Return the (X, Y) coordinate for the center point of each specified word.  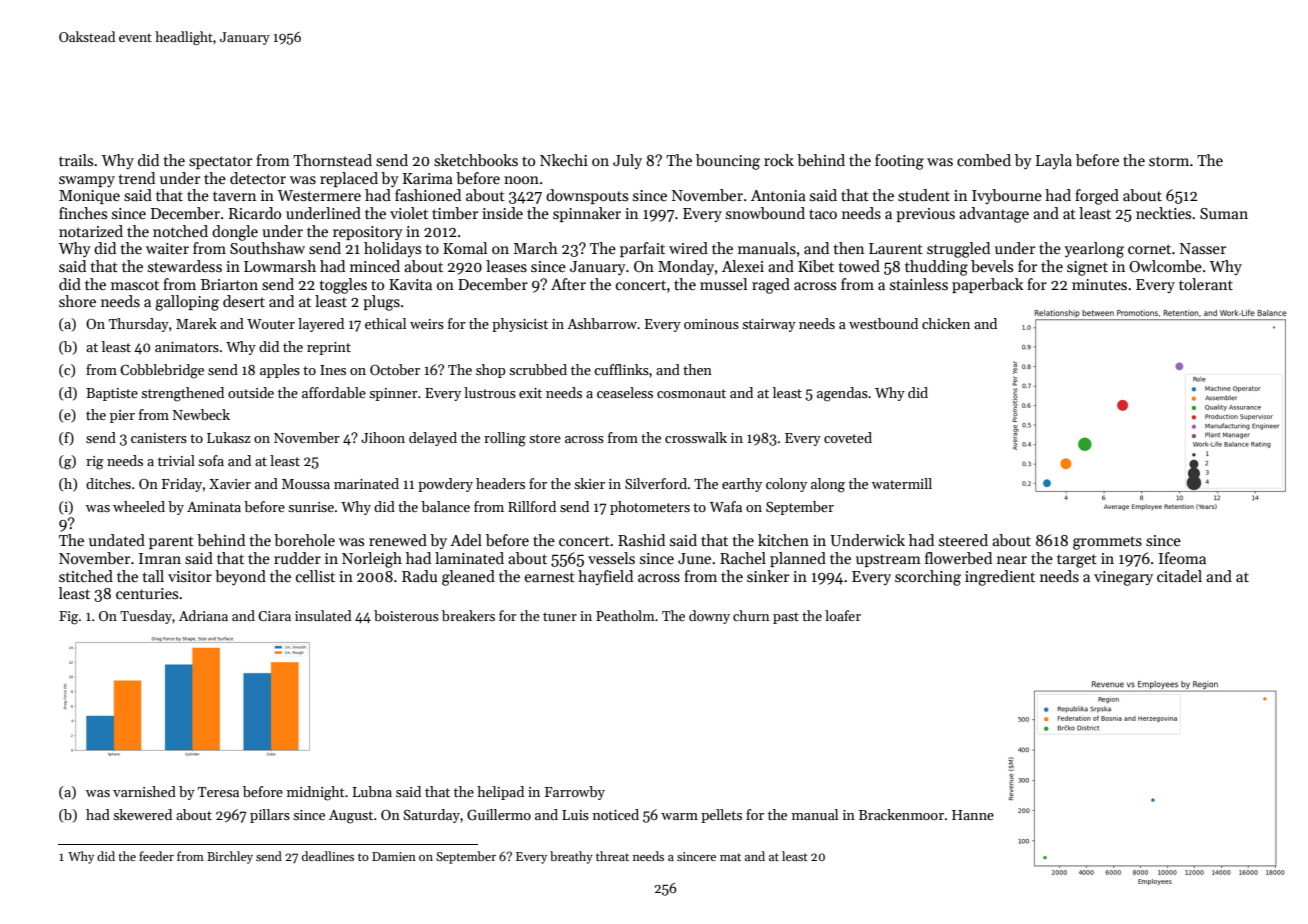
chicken (946, 323)
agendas (842, 394)
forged (1097, 197)
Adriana (203, 615)
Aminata (214, 507)
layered (321, 325)
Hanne (973, 815)
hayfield (605, 577)
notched (180, 231)
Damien (394, 856)
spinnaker (587, 214)
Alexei (743, 266)
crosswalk (696, 437)
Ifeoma (1182, 558)
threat (612, 856)
